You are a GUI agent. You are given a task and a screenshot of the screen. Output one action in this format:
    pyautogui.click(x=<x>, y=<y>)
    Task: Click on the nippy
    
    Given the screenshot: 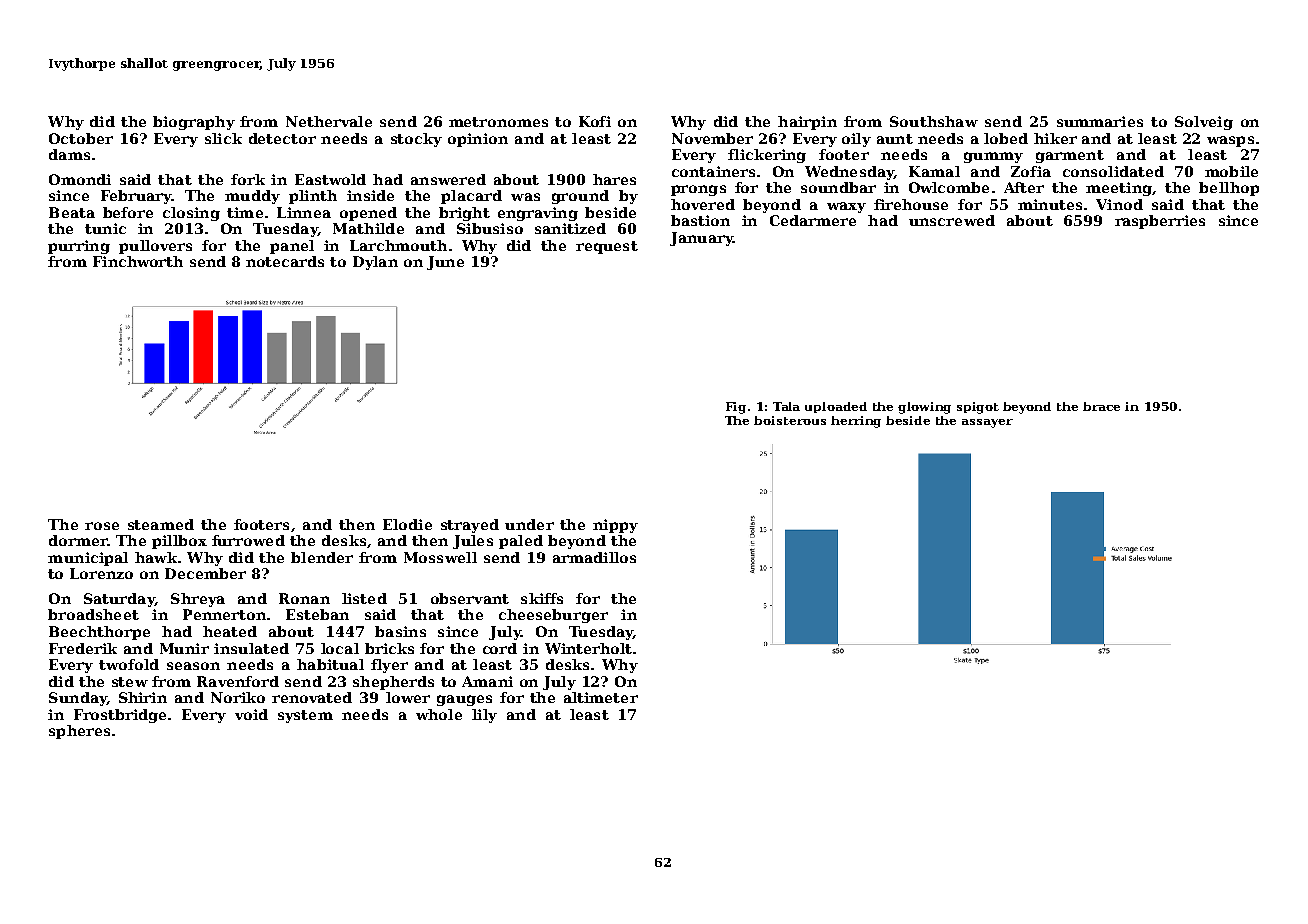 What is the action you would take?
    pyautogui.click(x=615, y=526)
